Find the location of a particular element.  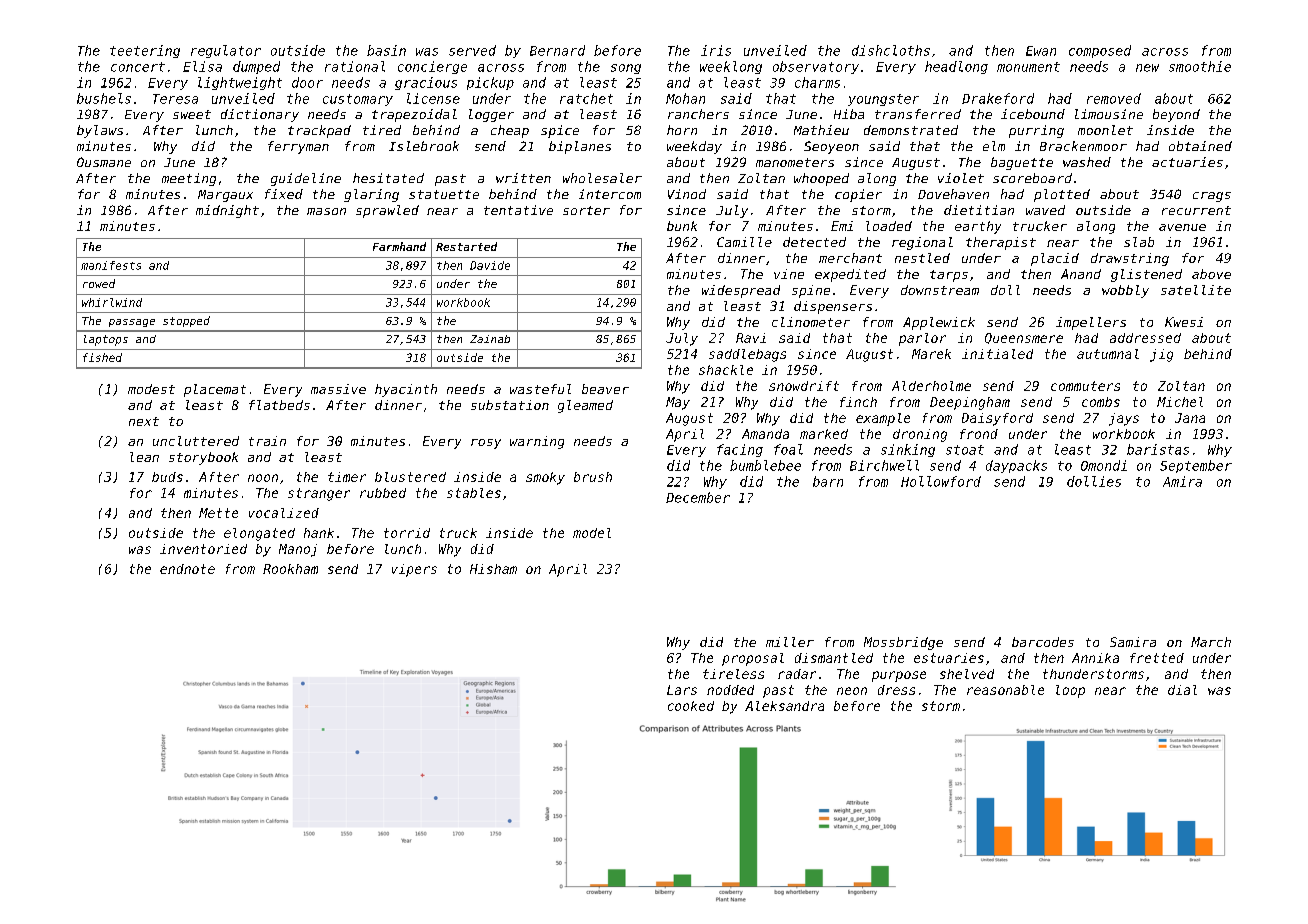

tentative is located at coordinates (518, 210).
